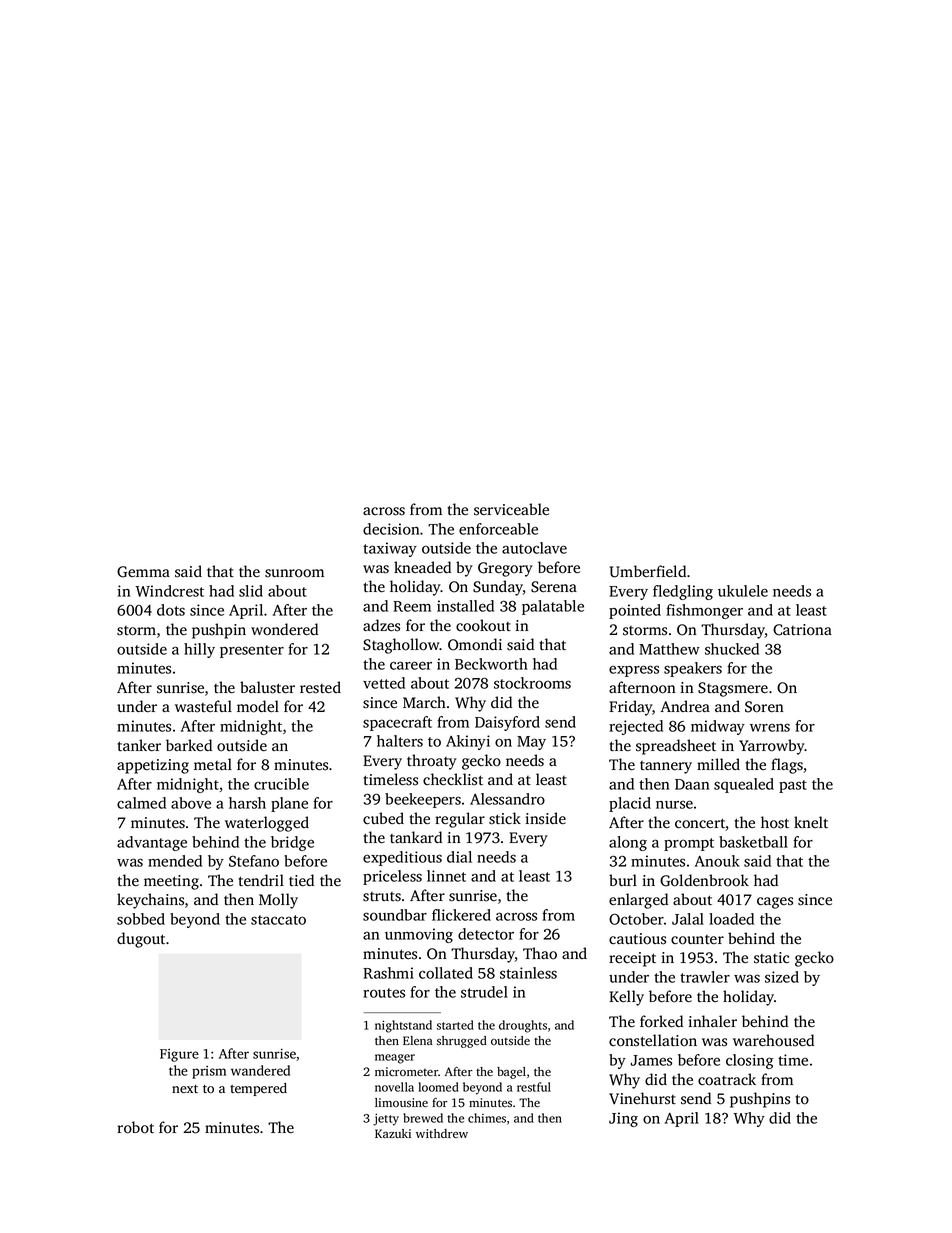 Image resolution: width=952 pixels, height=1233 pixels. I want to click on Gemma, so click(143, 572).
